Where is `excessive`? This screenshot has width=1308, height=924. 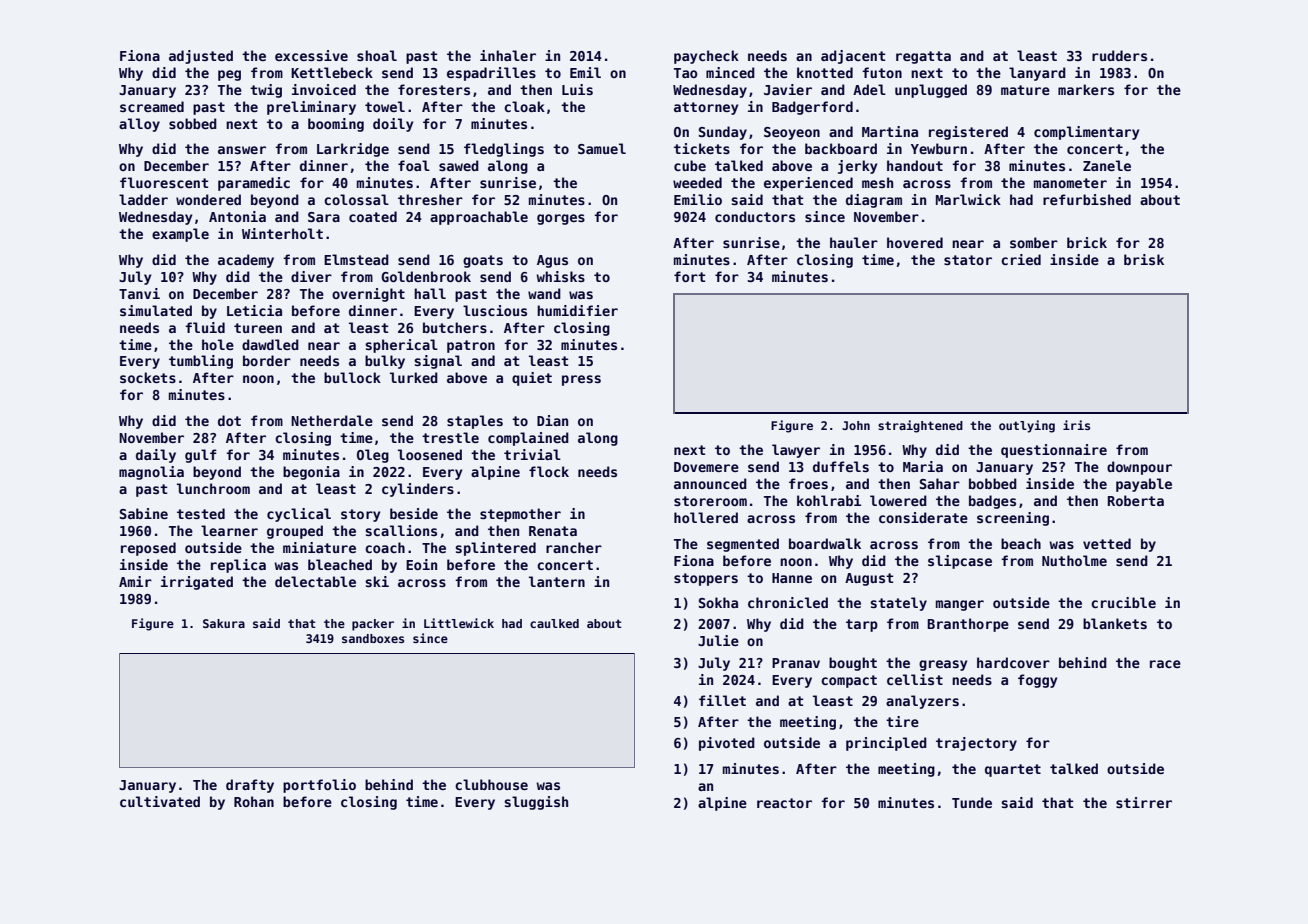 excessive is located at coordinates (311, 55).
